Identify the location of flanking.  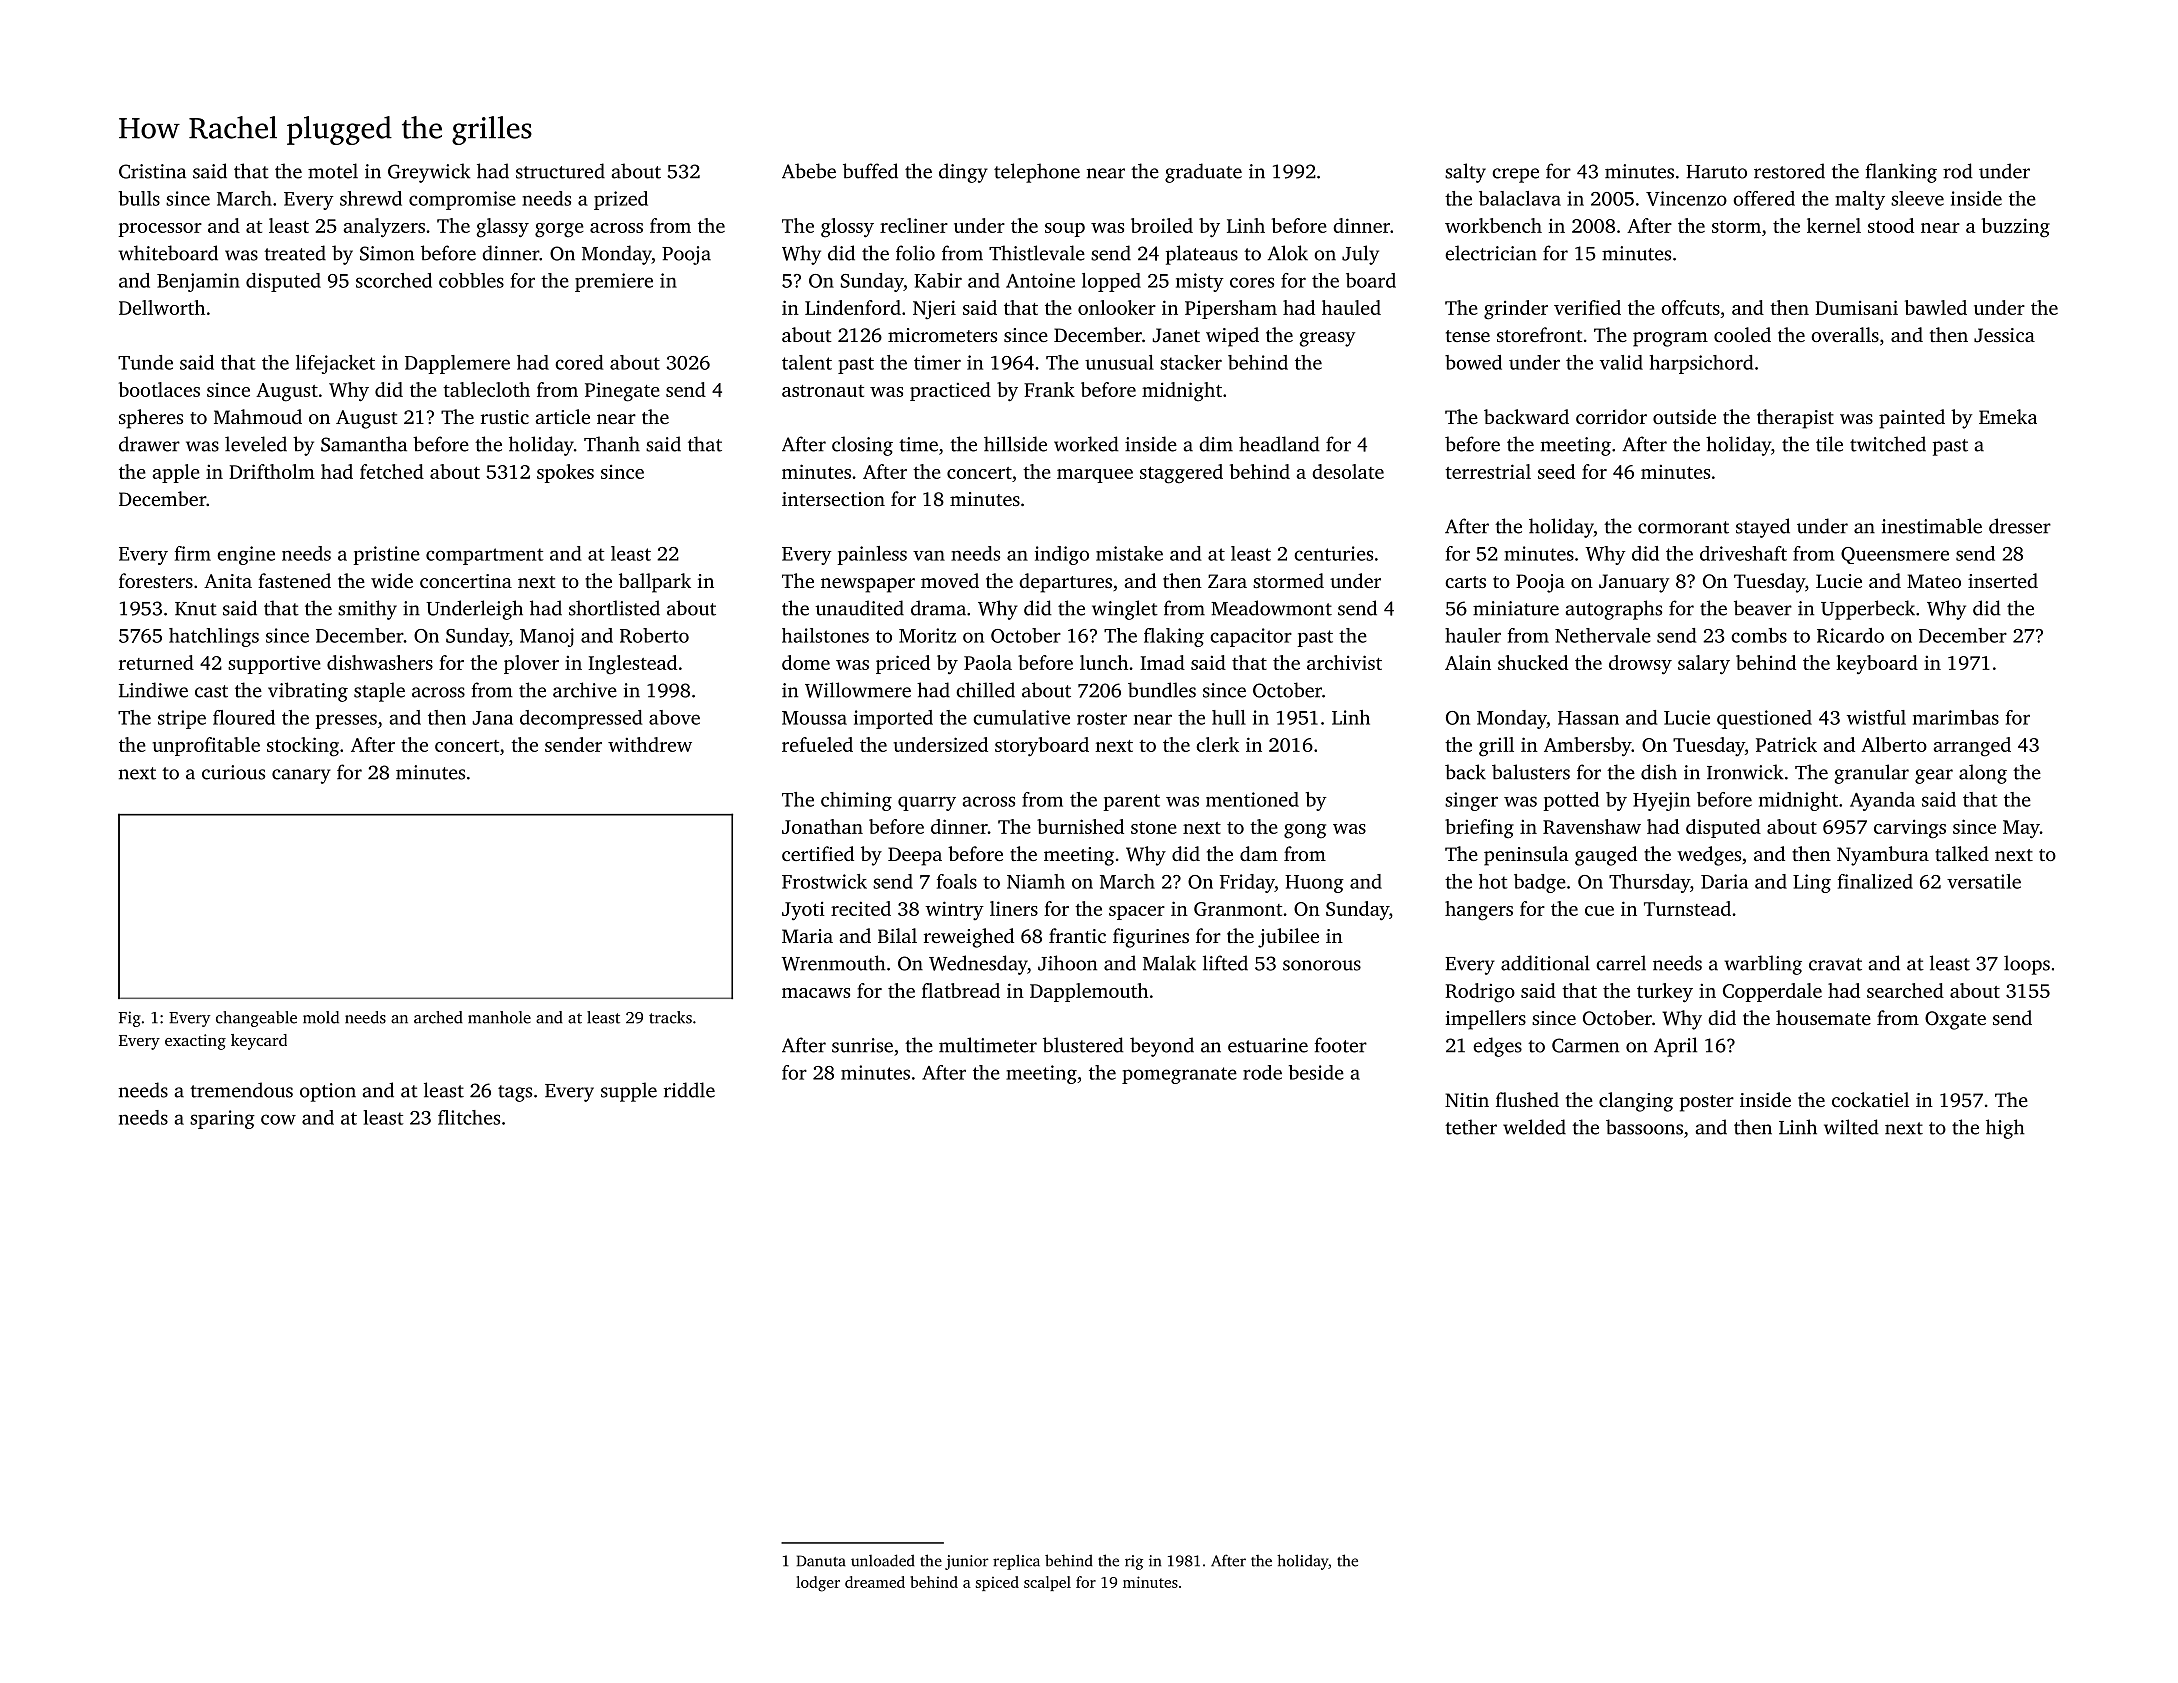
(1901, 173).
